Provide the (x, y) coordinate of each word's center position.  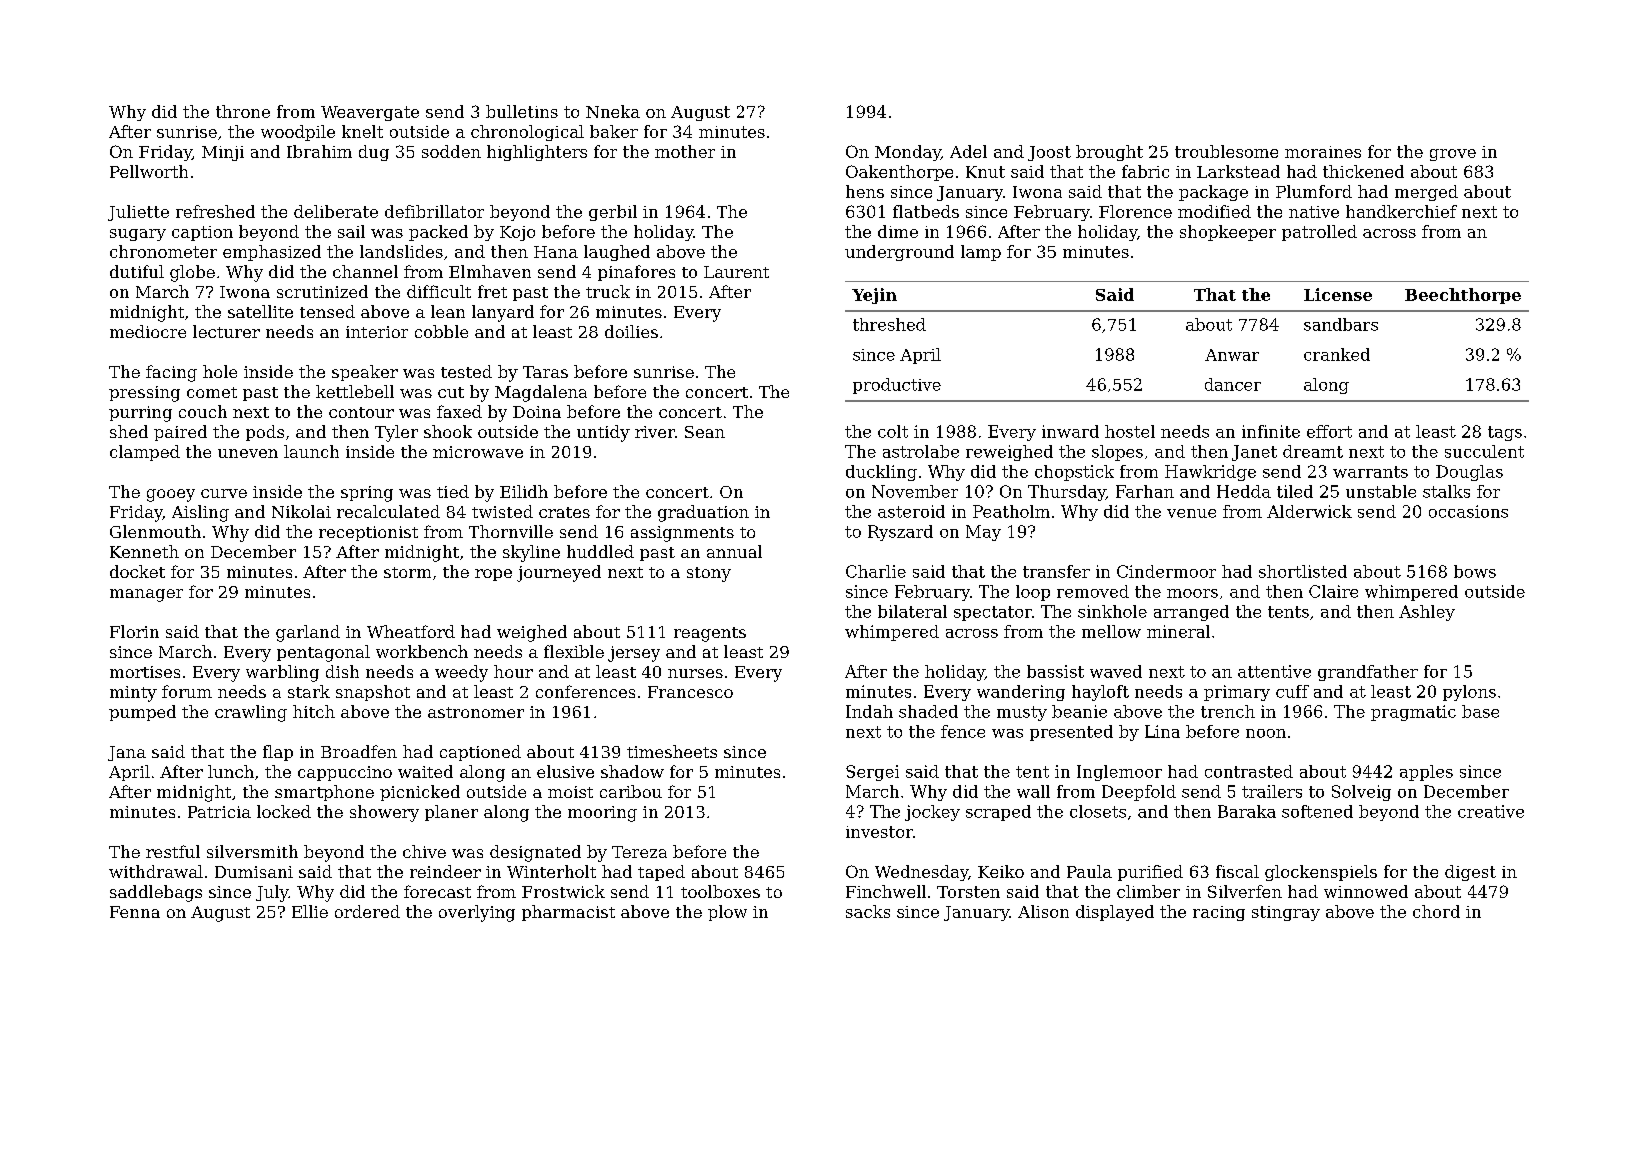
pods (265, 433)
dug (374, 153)
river (655, 432)
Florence (1135, 211)
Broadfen (359, 751)
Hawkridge (1210, 473)
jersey (634, 654)
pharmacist (568, 913)
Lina (1162, 731)
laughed (617, 253)
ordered (367, 911)
